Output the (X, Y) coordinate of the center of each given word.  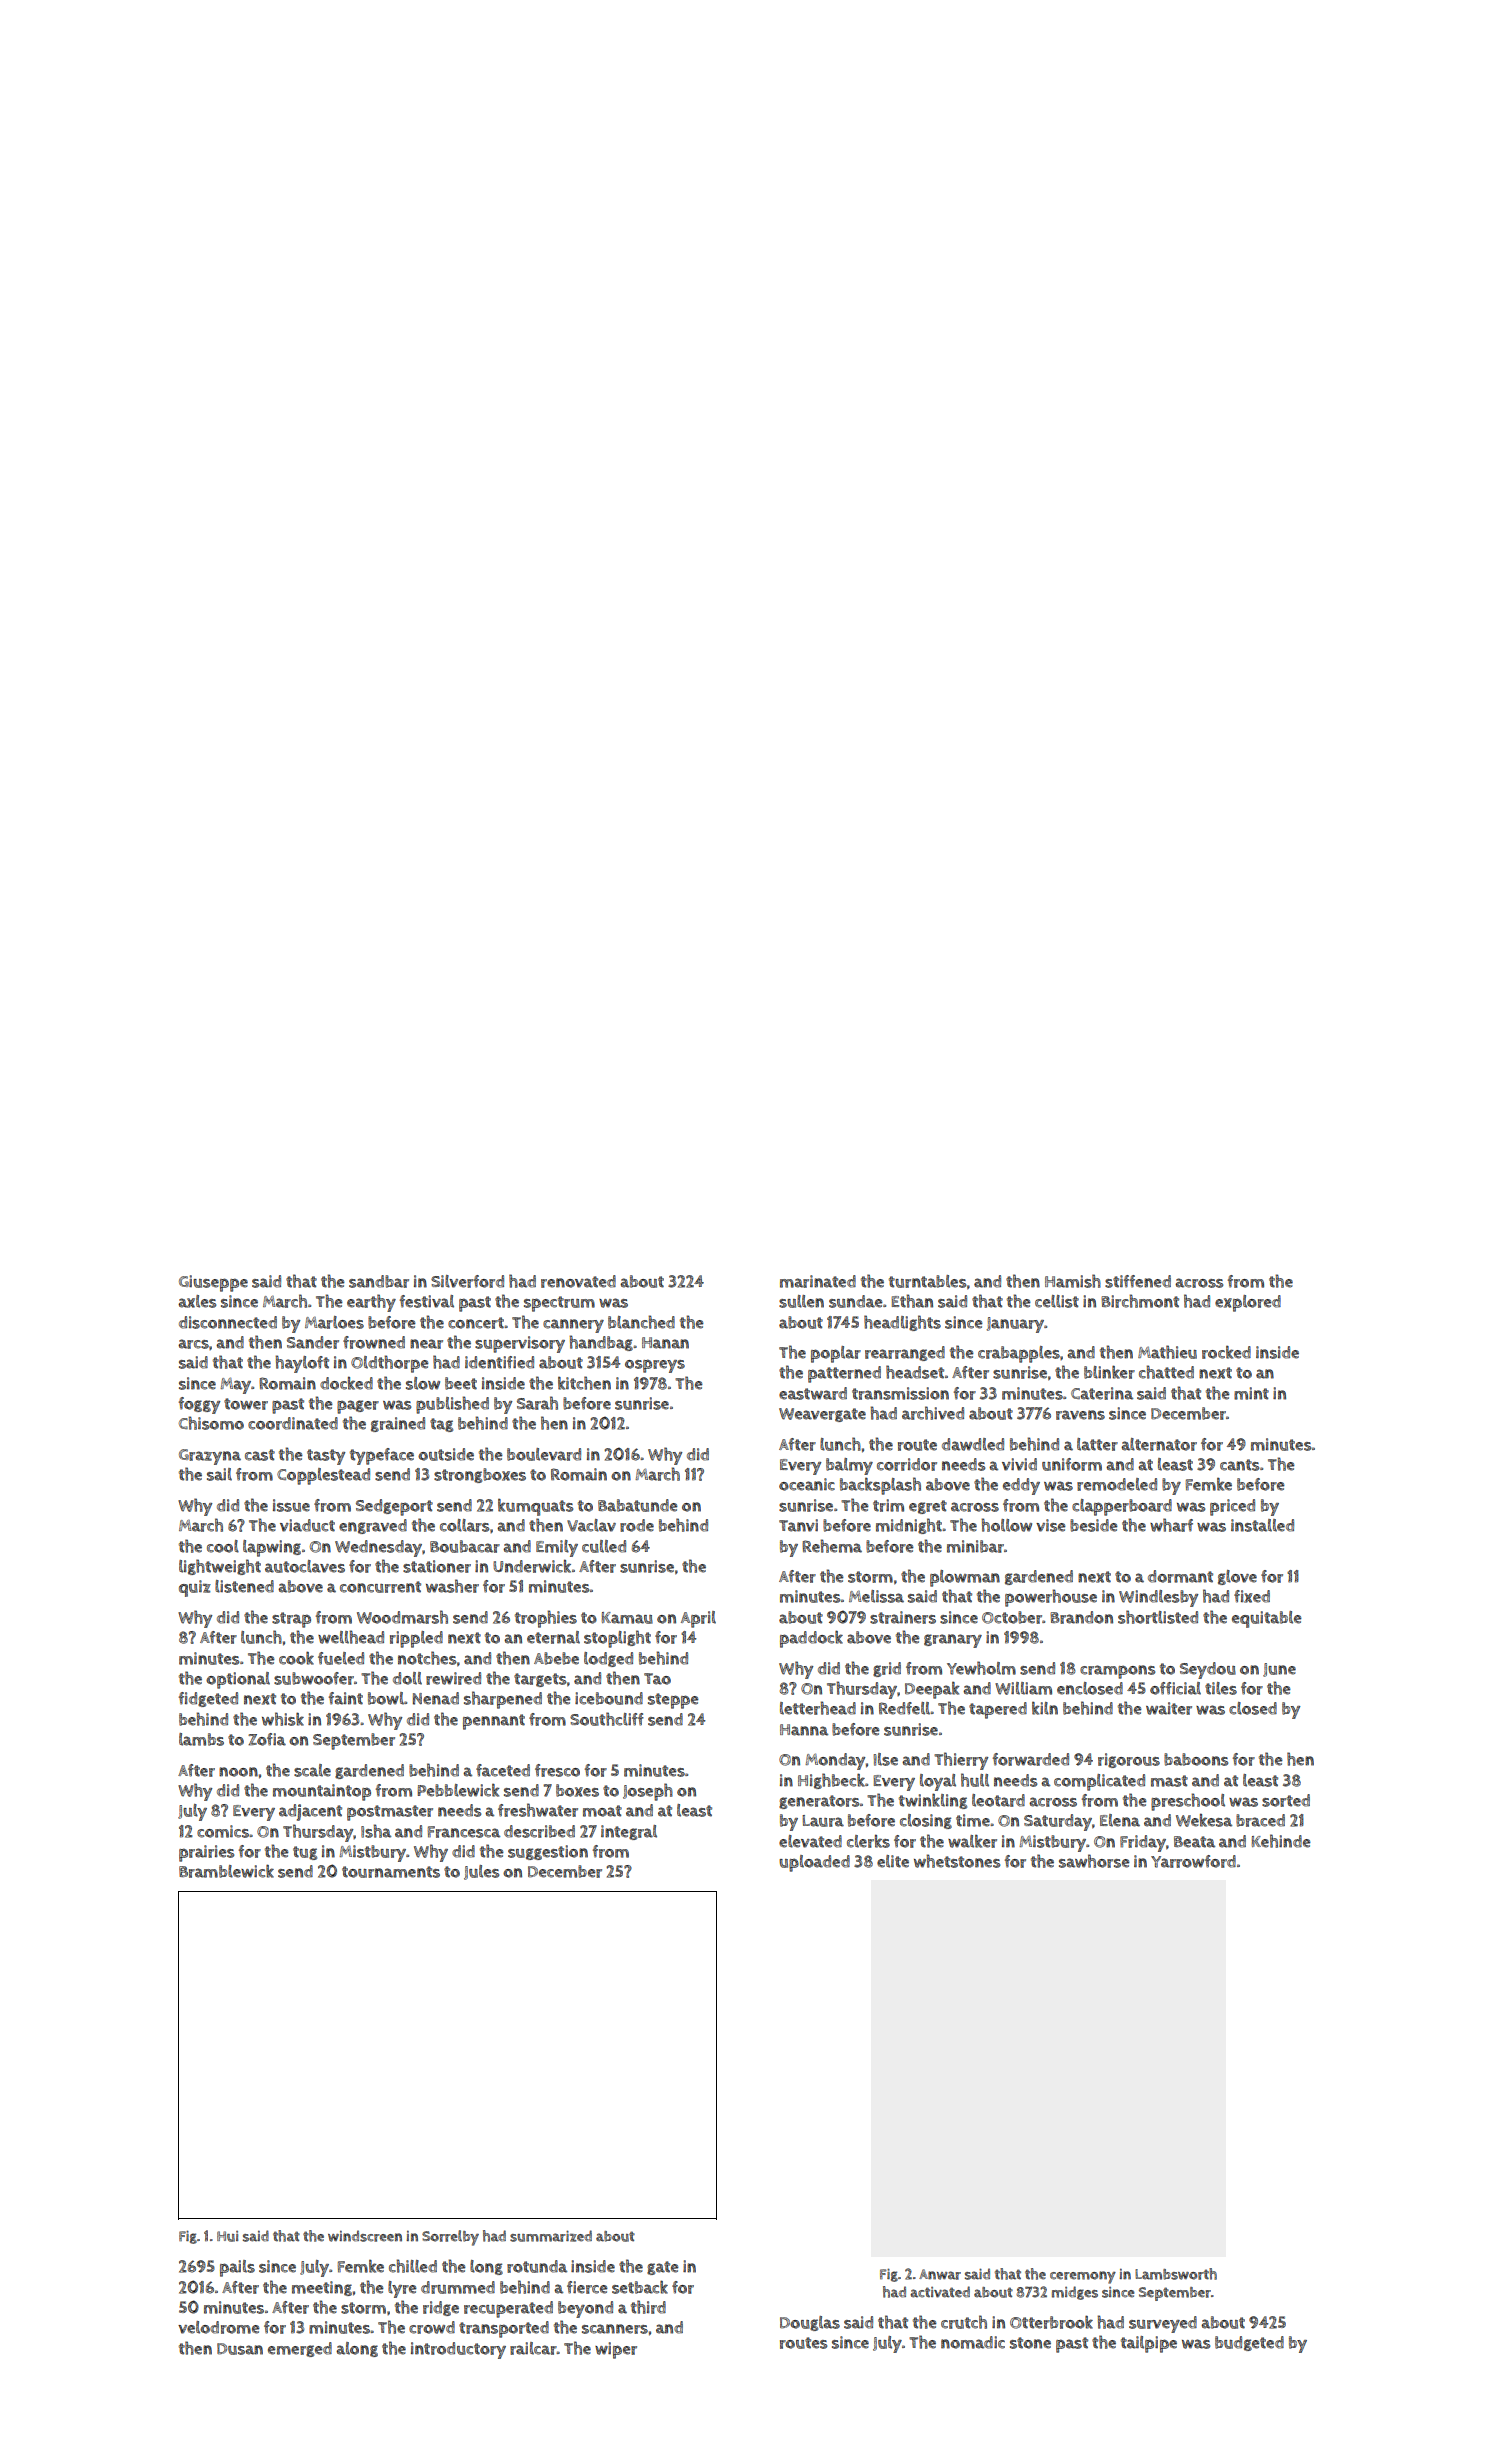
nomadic (973, 2342)
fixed (1252, 1596)
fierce (587, 2287)
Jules (481, 1872)
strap (291, 1620)
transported (504, 2329)
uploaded (814, 1863)
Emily (557, 1548)
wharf (1171, 1525)
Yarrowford (1193, 1861)
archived (933, 1413)
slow (423, 1383)
